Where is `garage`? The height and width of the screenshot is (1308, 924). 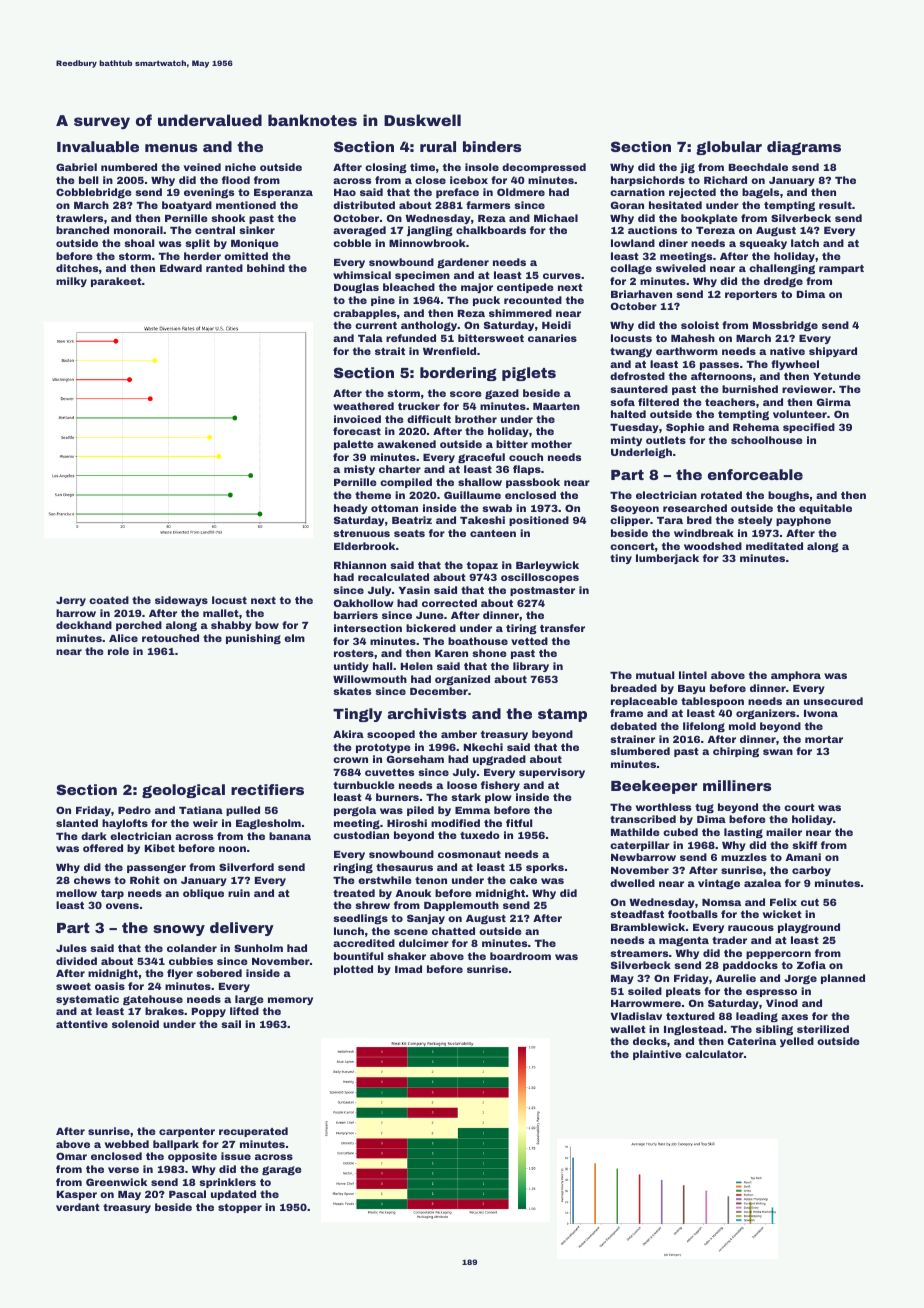 garage is located at coordinates (281, 1170).
